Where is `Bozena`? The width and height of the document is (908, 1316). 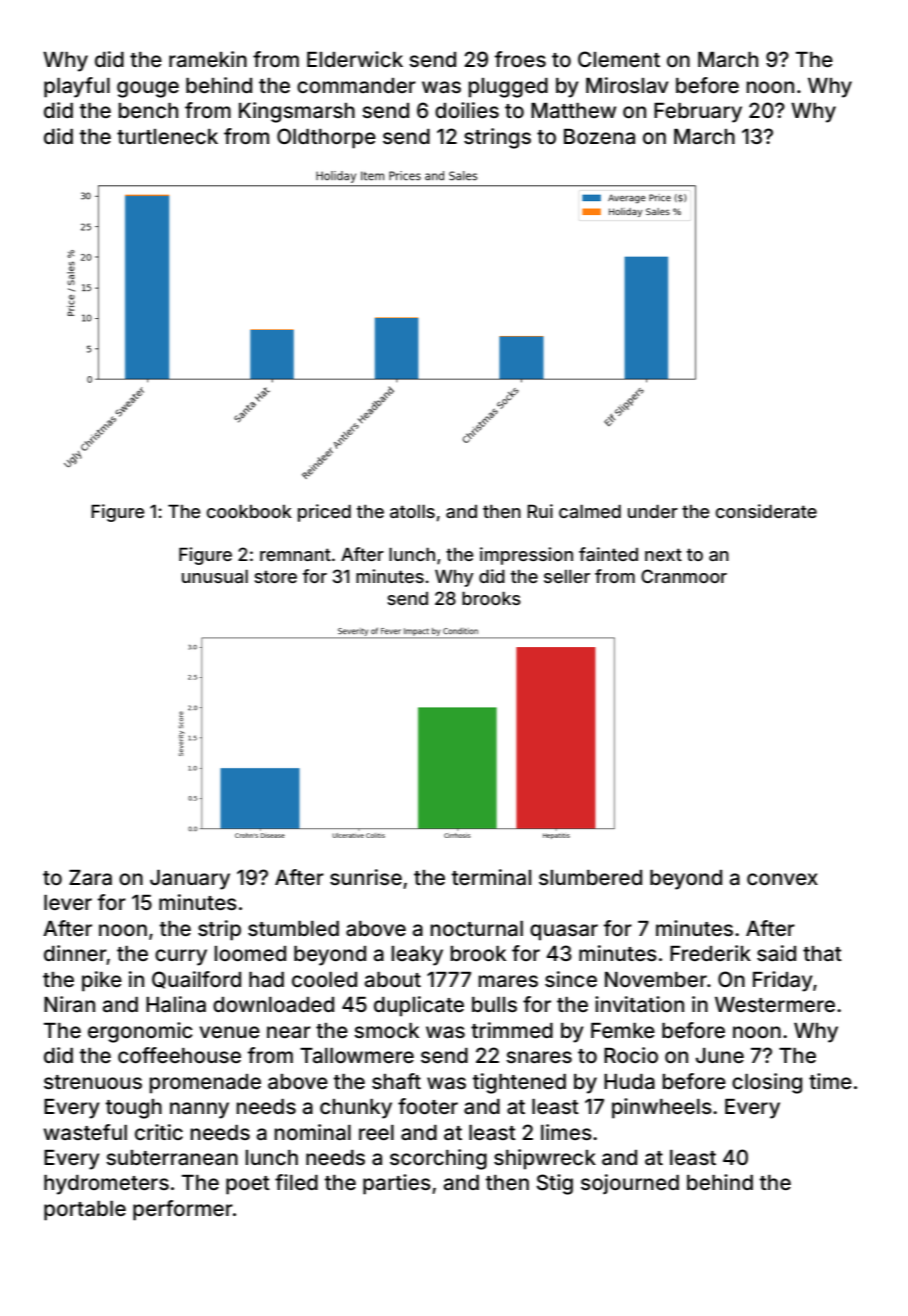 Bozena is located at coordinates (599, 136).
